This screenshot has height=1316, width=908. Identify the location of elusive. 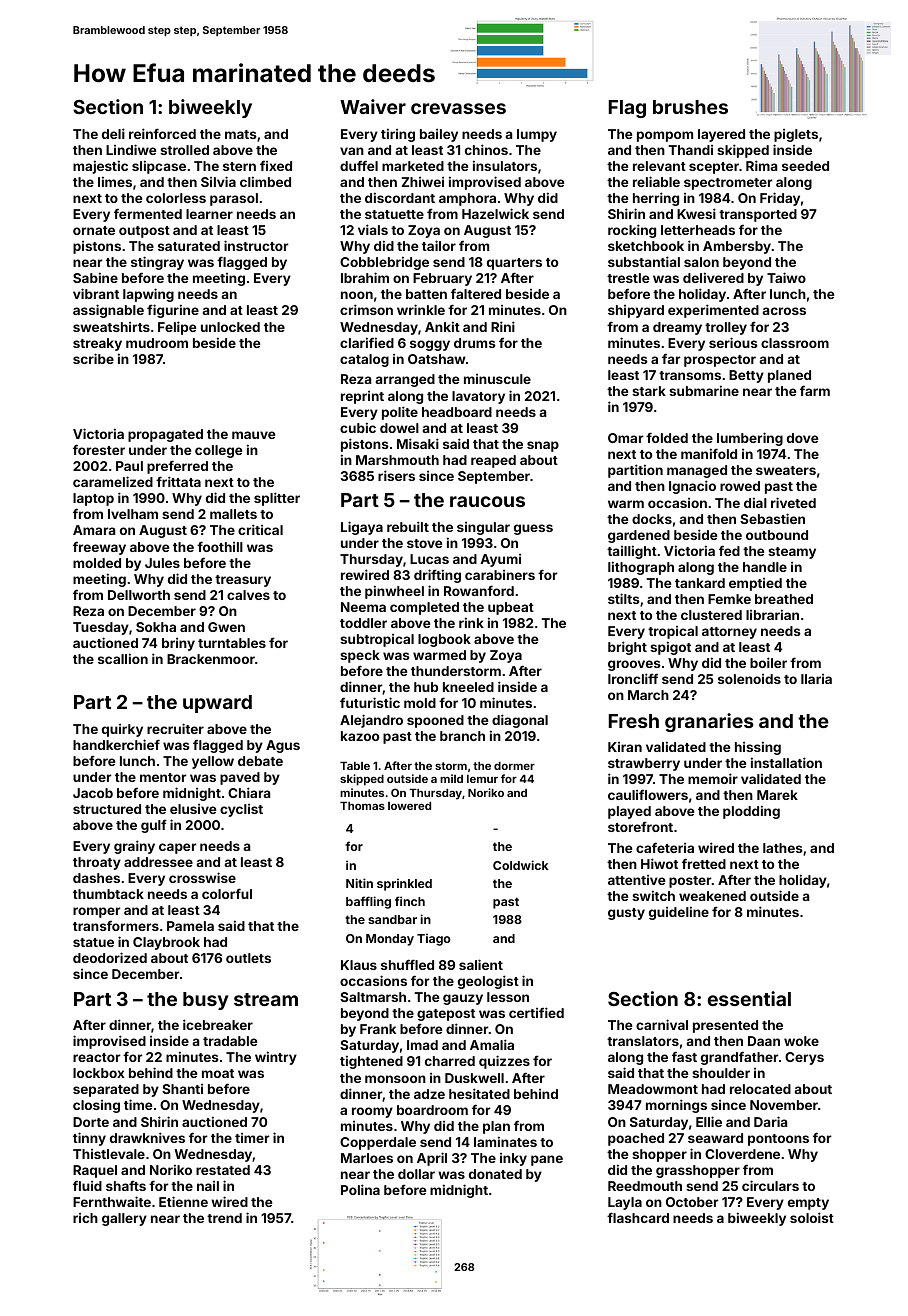
(193, 809).
